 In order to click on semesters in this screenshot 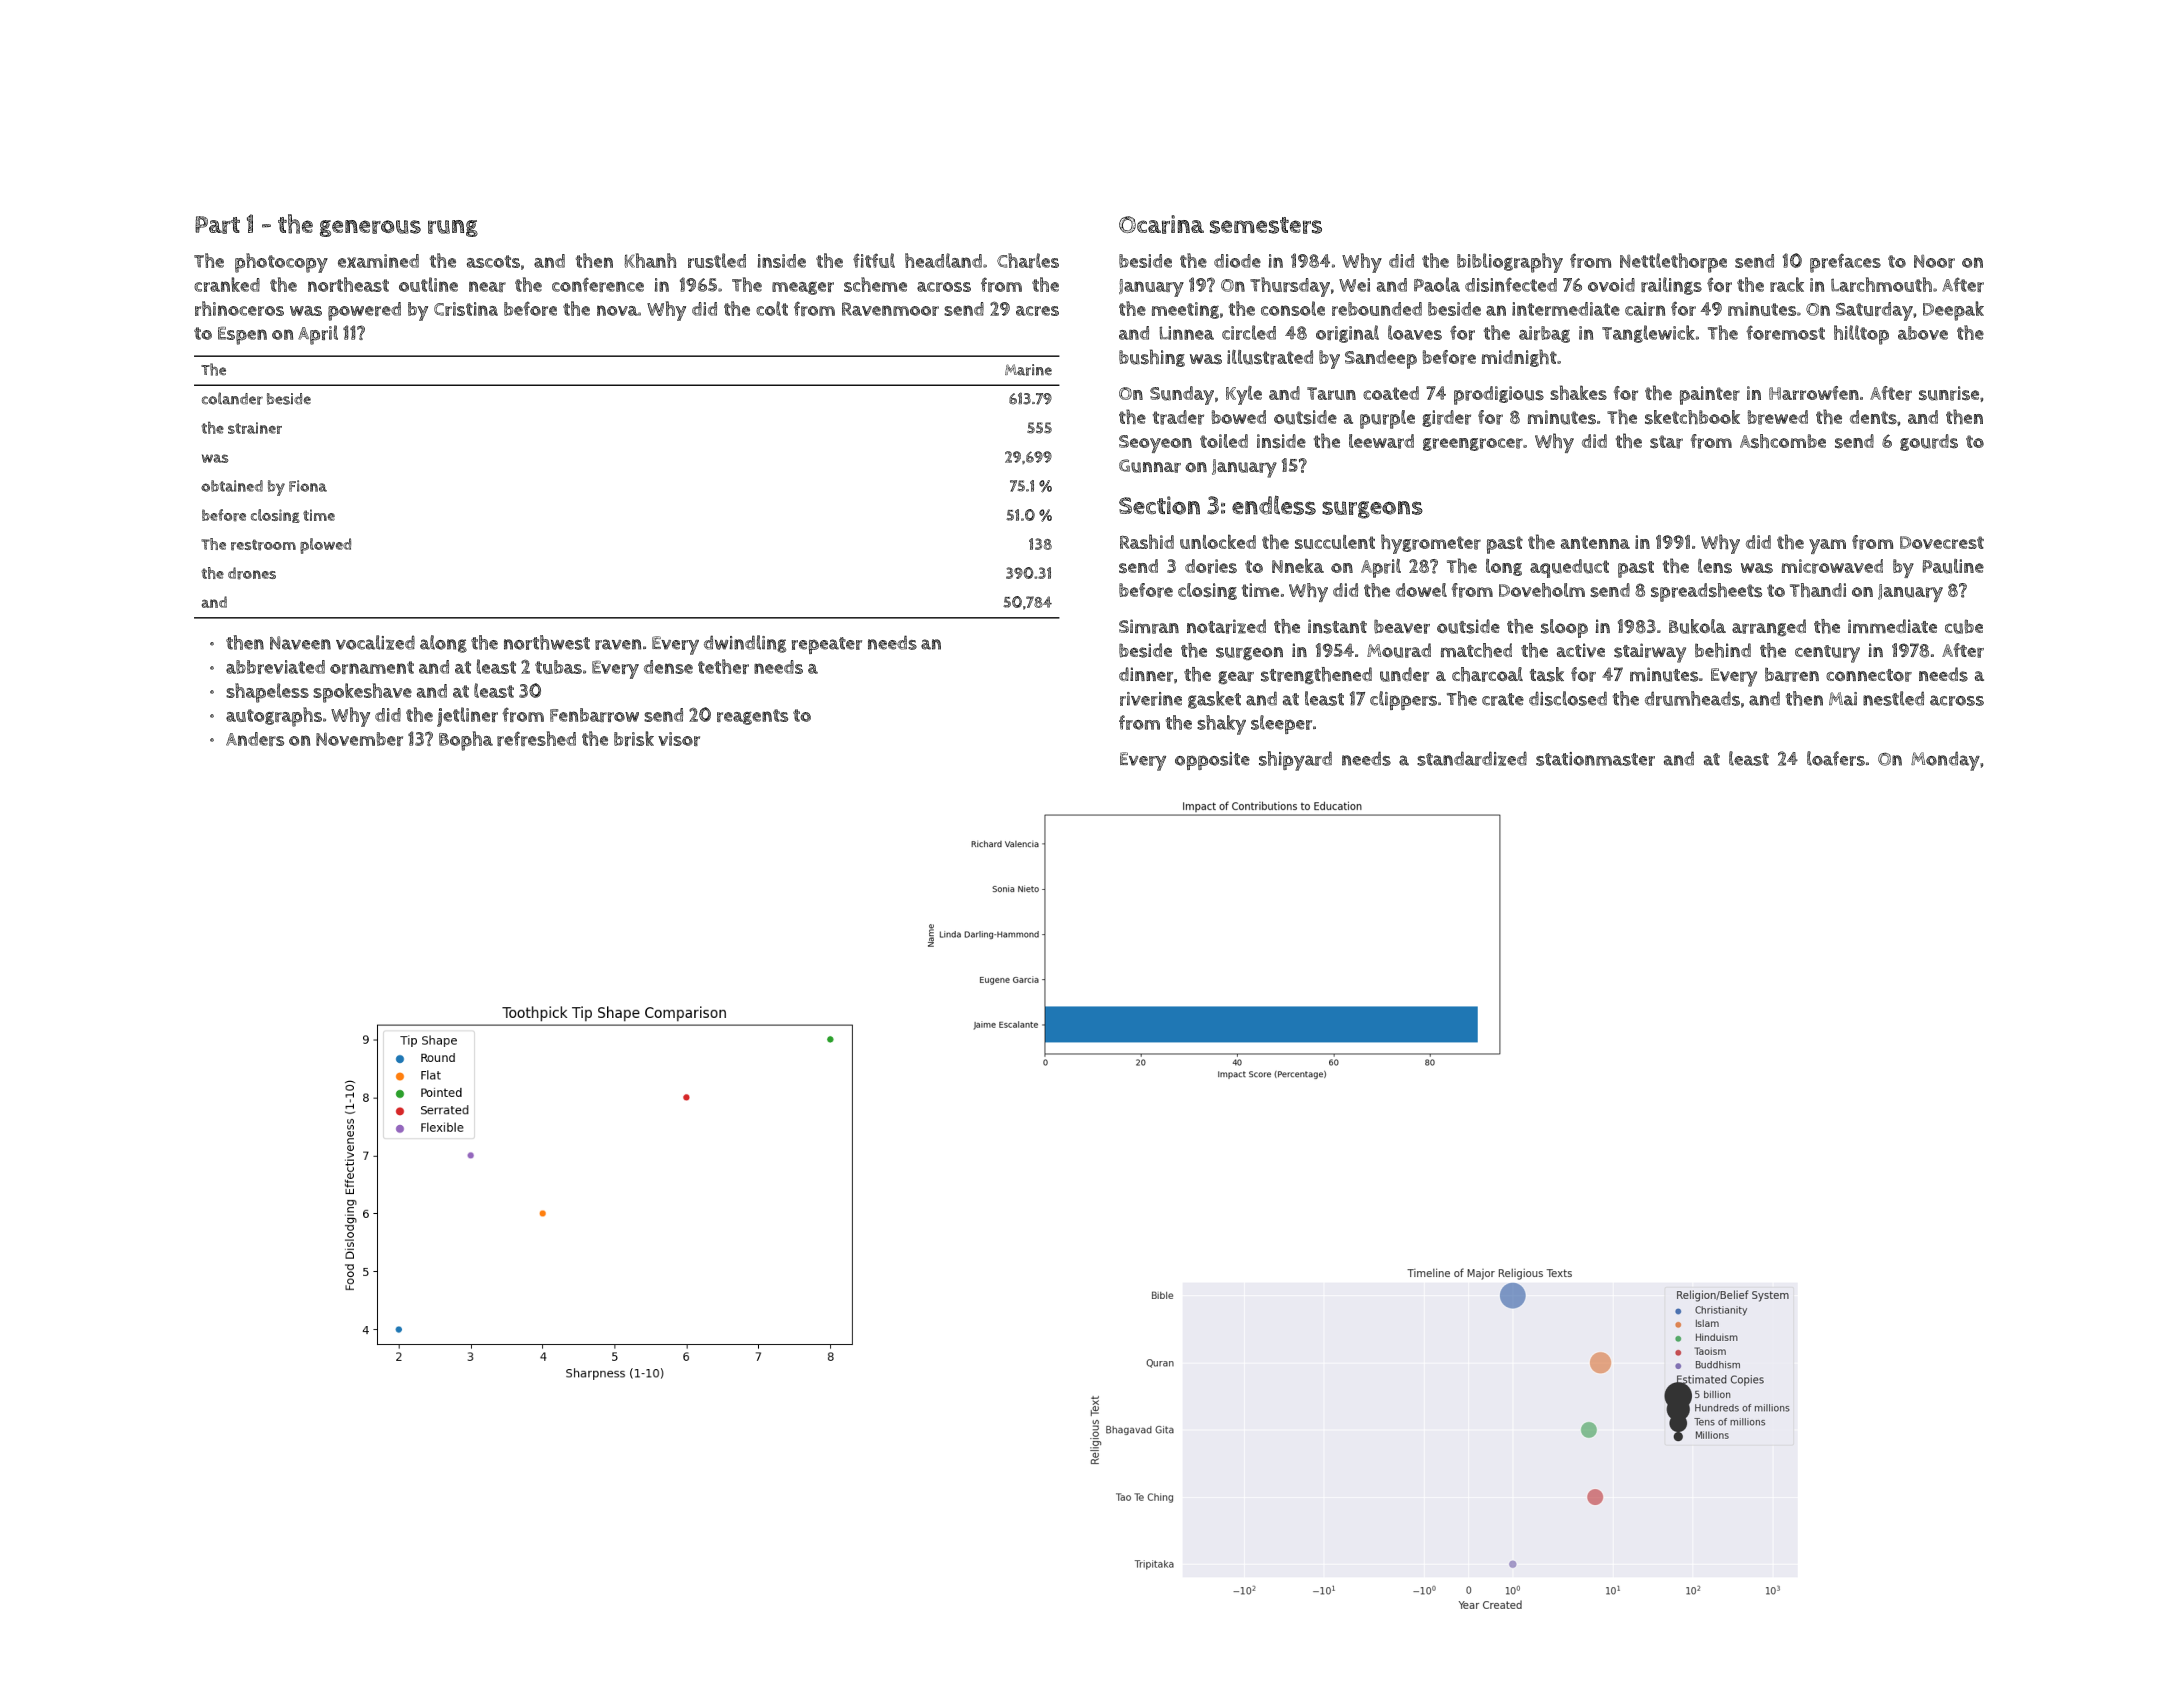, I will do `click(1266, 225)`.
